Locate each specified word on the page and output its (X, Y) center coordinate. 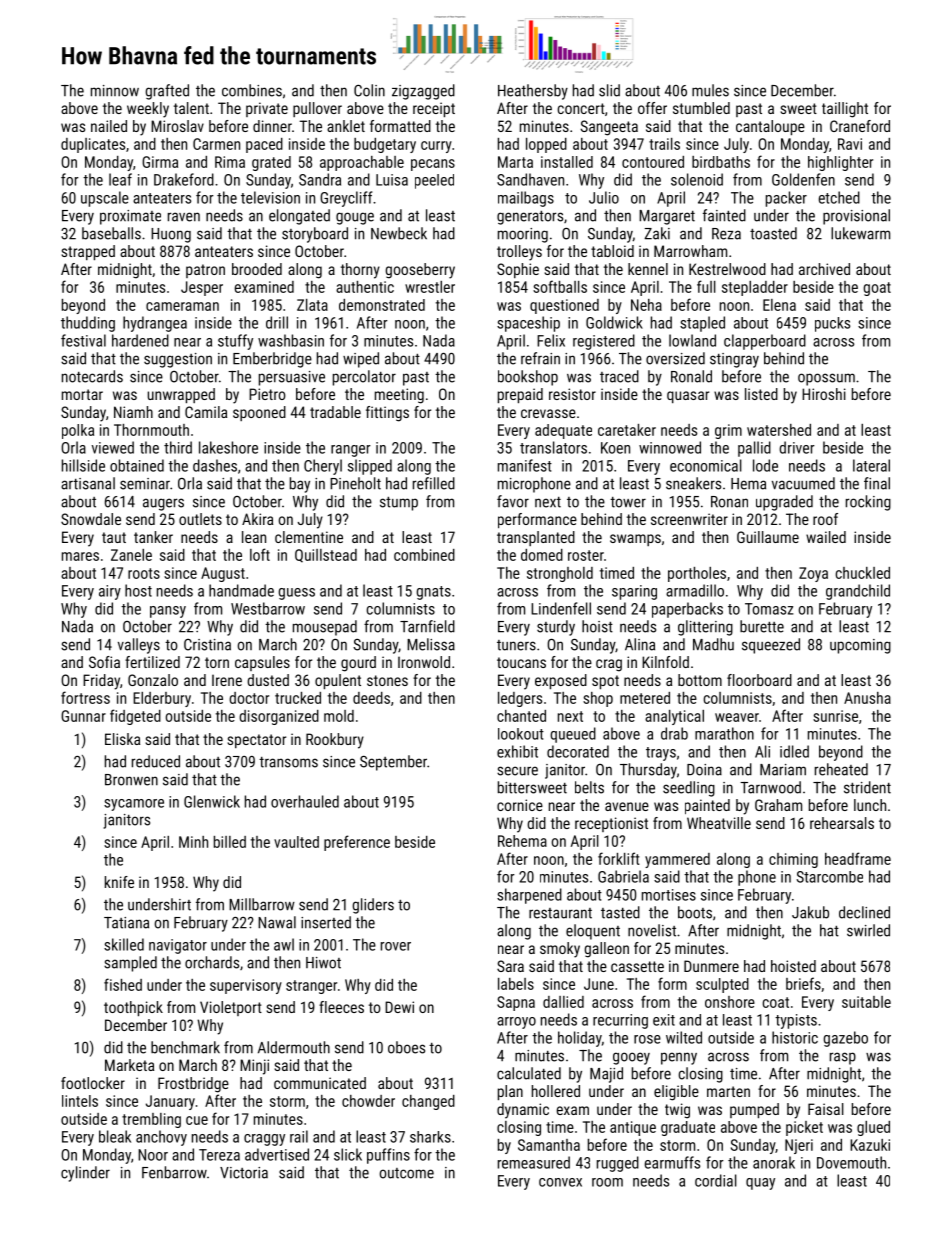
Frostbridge (193, 1085)
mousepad (325, 628)
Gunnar (83, 716)
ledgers (520, 699)
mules (710, 90)
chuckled (862, 573)
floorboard (759, 680)
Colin (369, 90)
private (267, 109)
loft (260, 554)
